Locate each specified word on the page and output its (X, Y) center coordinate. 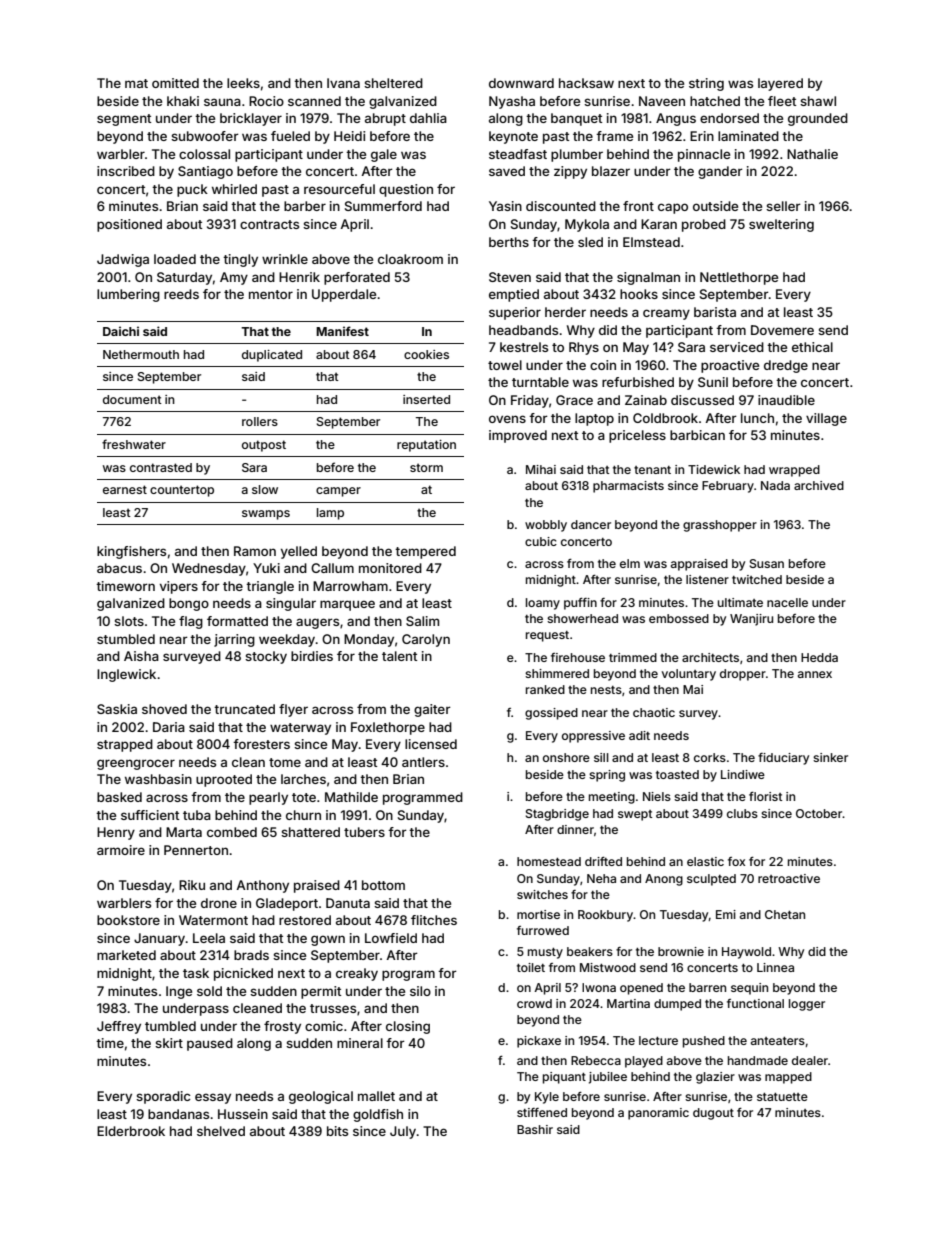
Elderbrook (131, 1131)
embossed (679, 618)
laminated (748, 136)
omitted (175, 83)
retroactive (789, 878)
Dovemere (782, 330)
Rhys (584, 348)
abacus (119, 568)
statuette (782, 1097)
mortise (538, 914)
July (403, 1132)
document (132, 399)
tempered (425, 552)
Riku (192, 885)
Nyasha (512, 102)
